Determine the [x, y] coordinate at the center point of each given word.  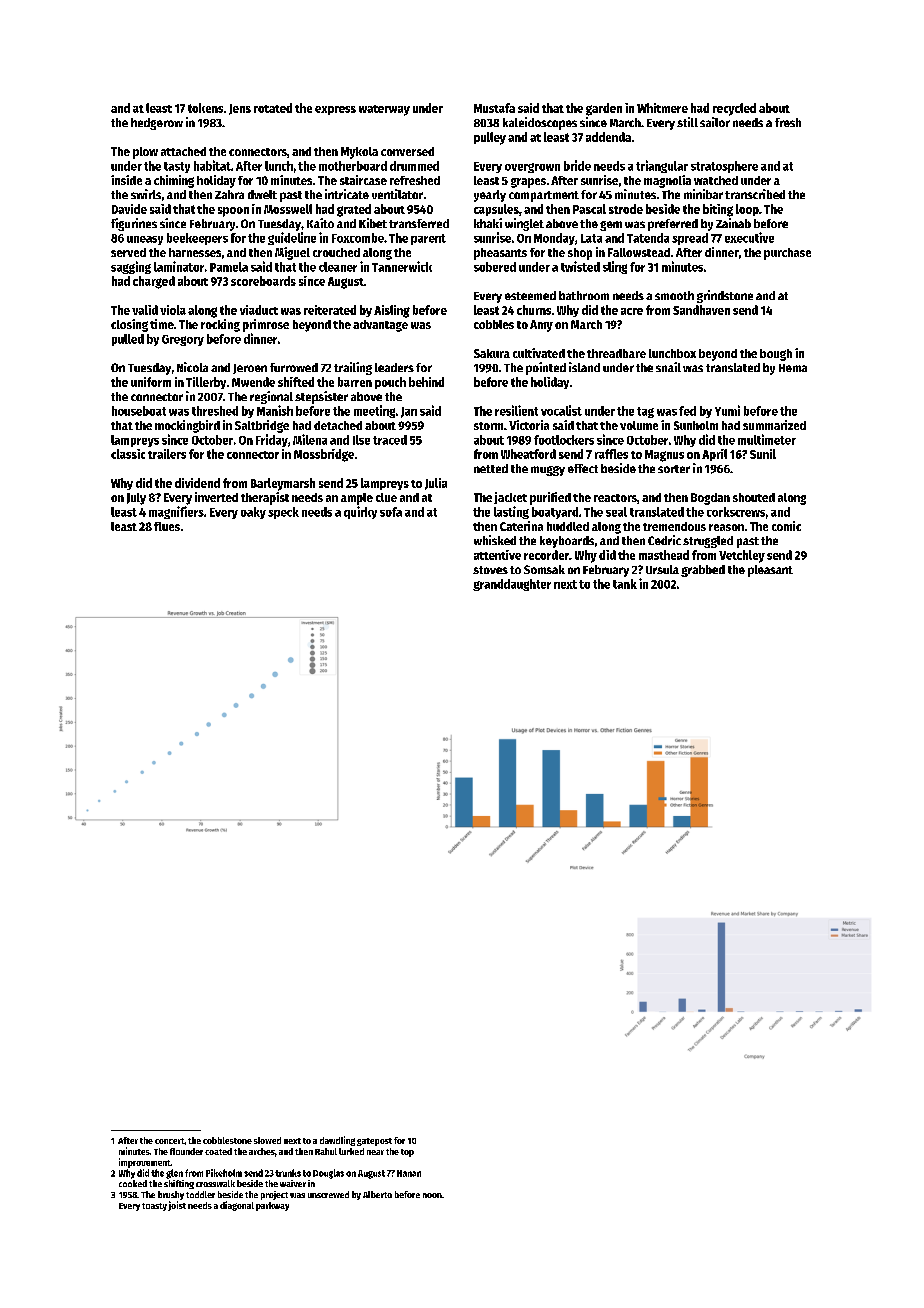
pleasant [770, 571]
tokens [205, 108]
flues [167, 526]
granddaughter [512, 585]
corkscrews [736, 512]
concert [169, 1141]
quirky [360, 512]
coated [218, 1151]
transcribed [755, 194]
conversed [407, 151]
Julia [436, 484]
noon [432, 1195]
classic [128, 454]
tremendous [674, 526]
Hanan [409, 1173]
